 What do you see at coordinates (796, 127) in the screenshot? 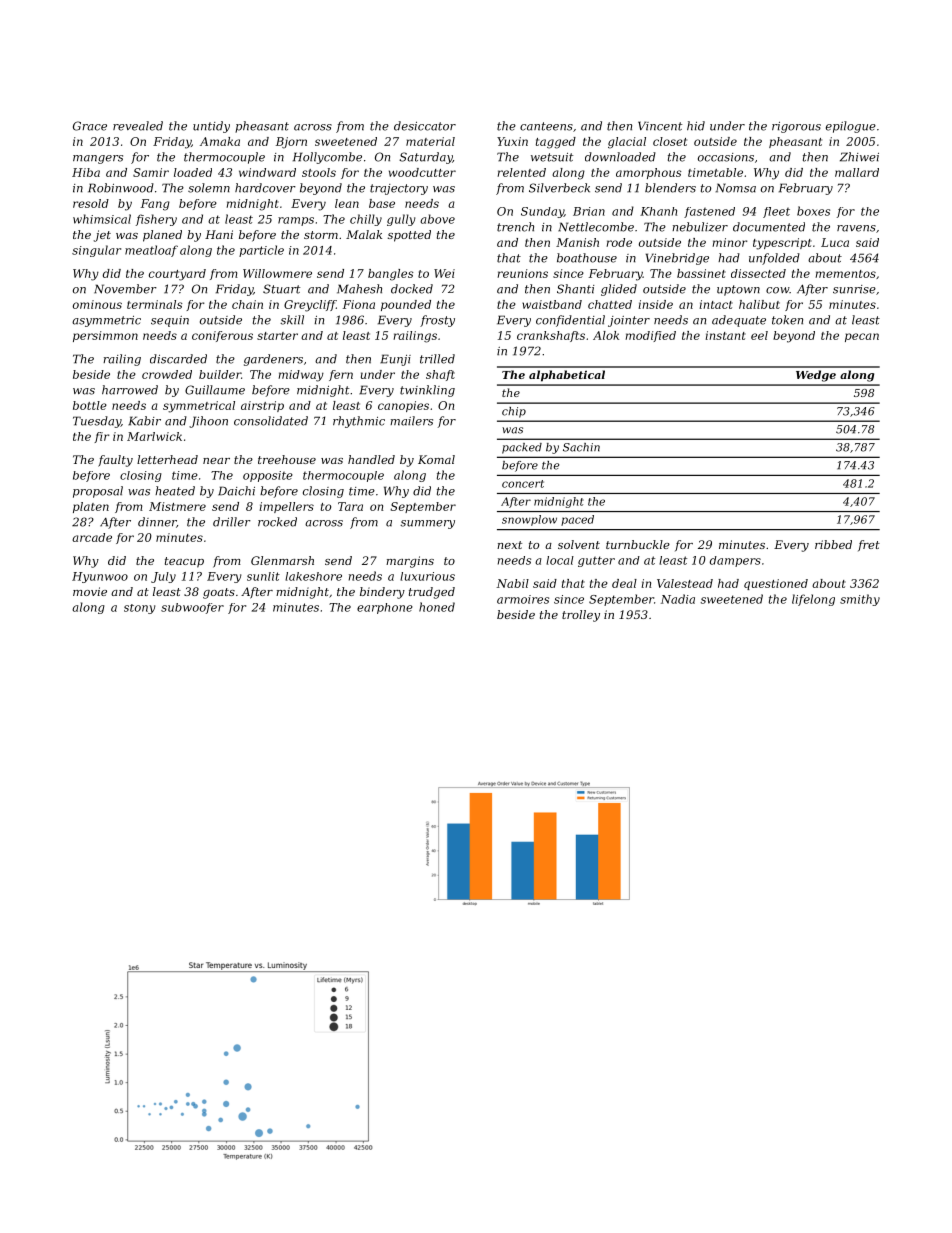
I see `rigorous` at bounding box center [796, 127].
